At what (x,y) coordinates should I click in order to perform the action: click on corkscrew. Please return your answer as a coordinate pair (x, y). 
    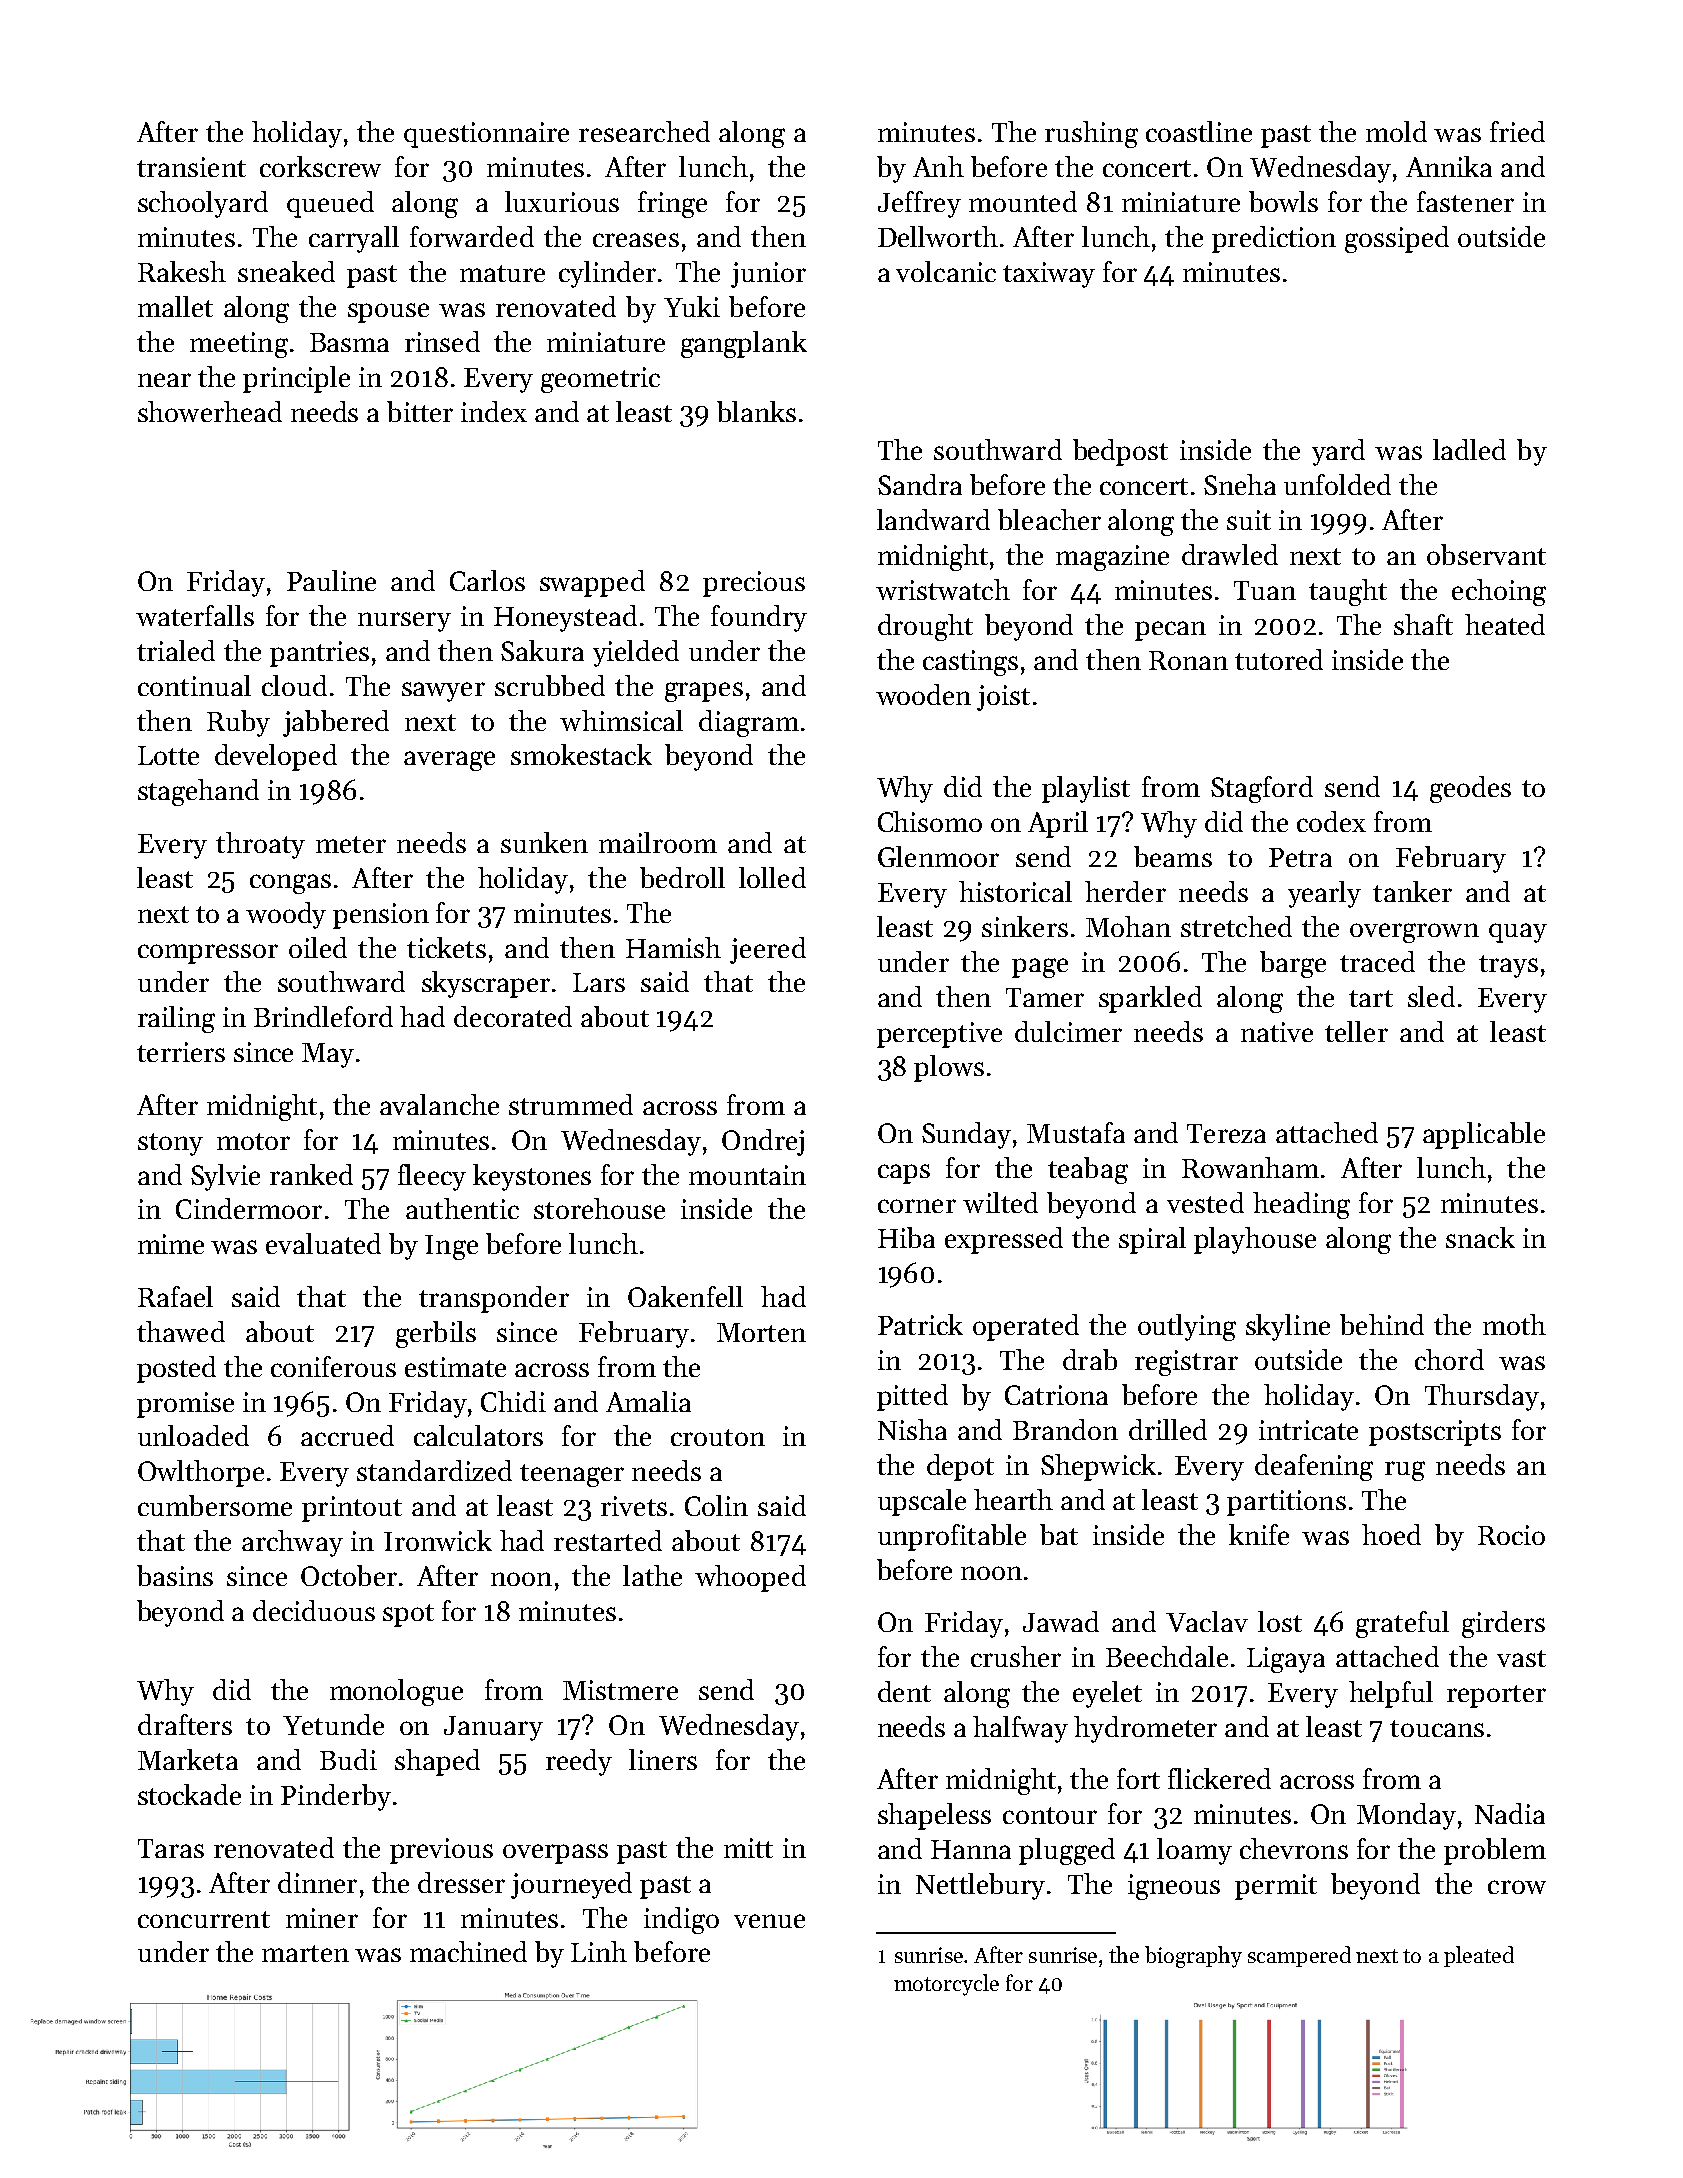
    Looking at the image, I should click on (320, 166).
